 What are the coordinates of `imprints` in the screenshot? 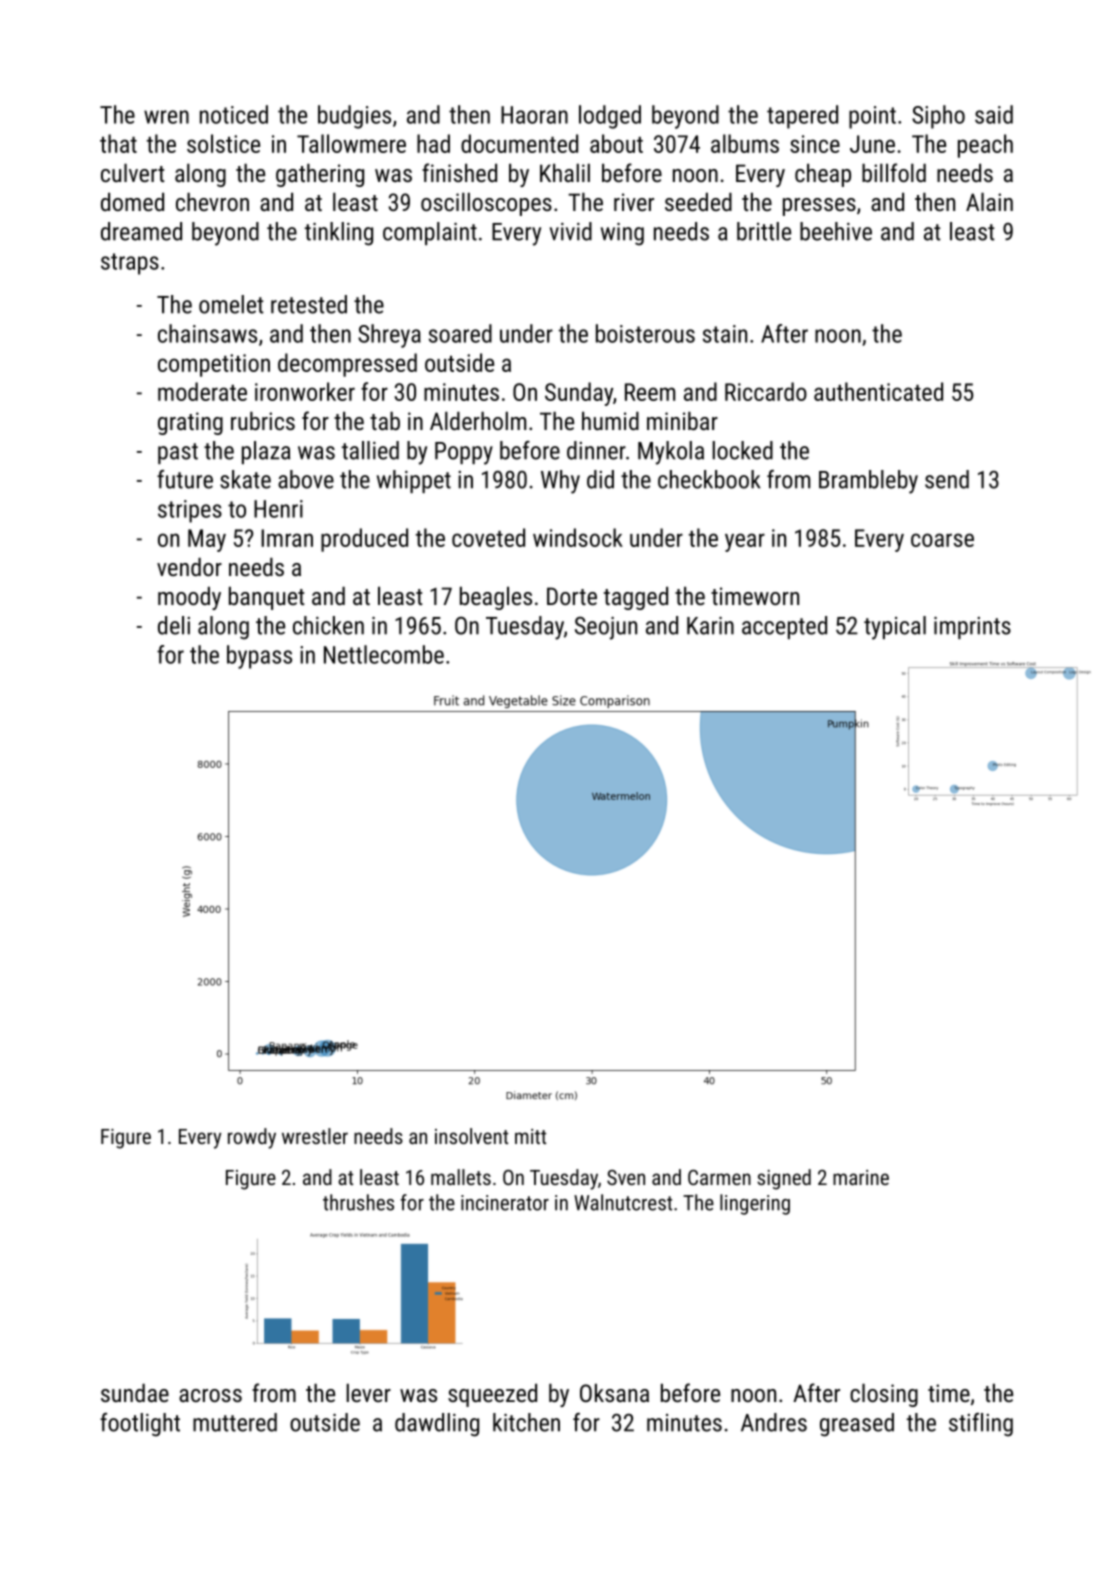 It's located at (972, 628).
